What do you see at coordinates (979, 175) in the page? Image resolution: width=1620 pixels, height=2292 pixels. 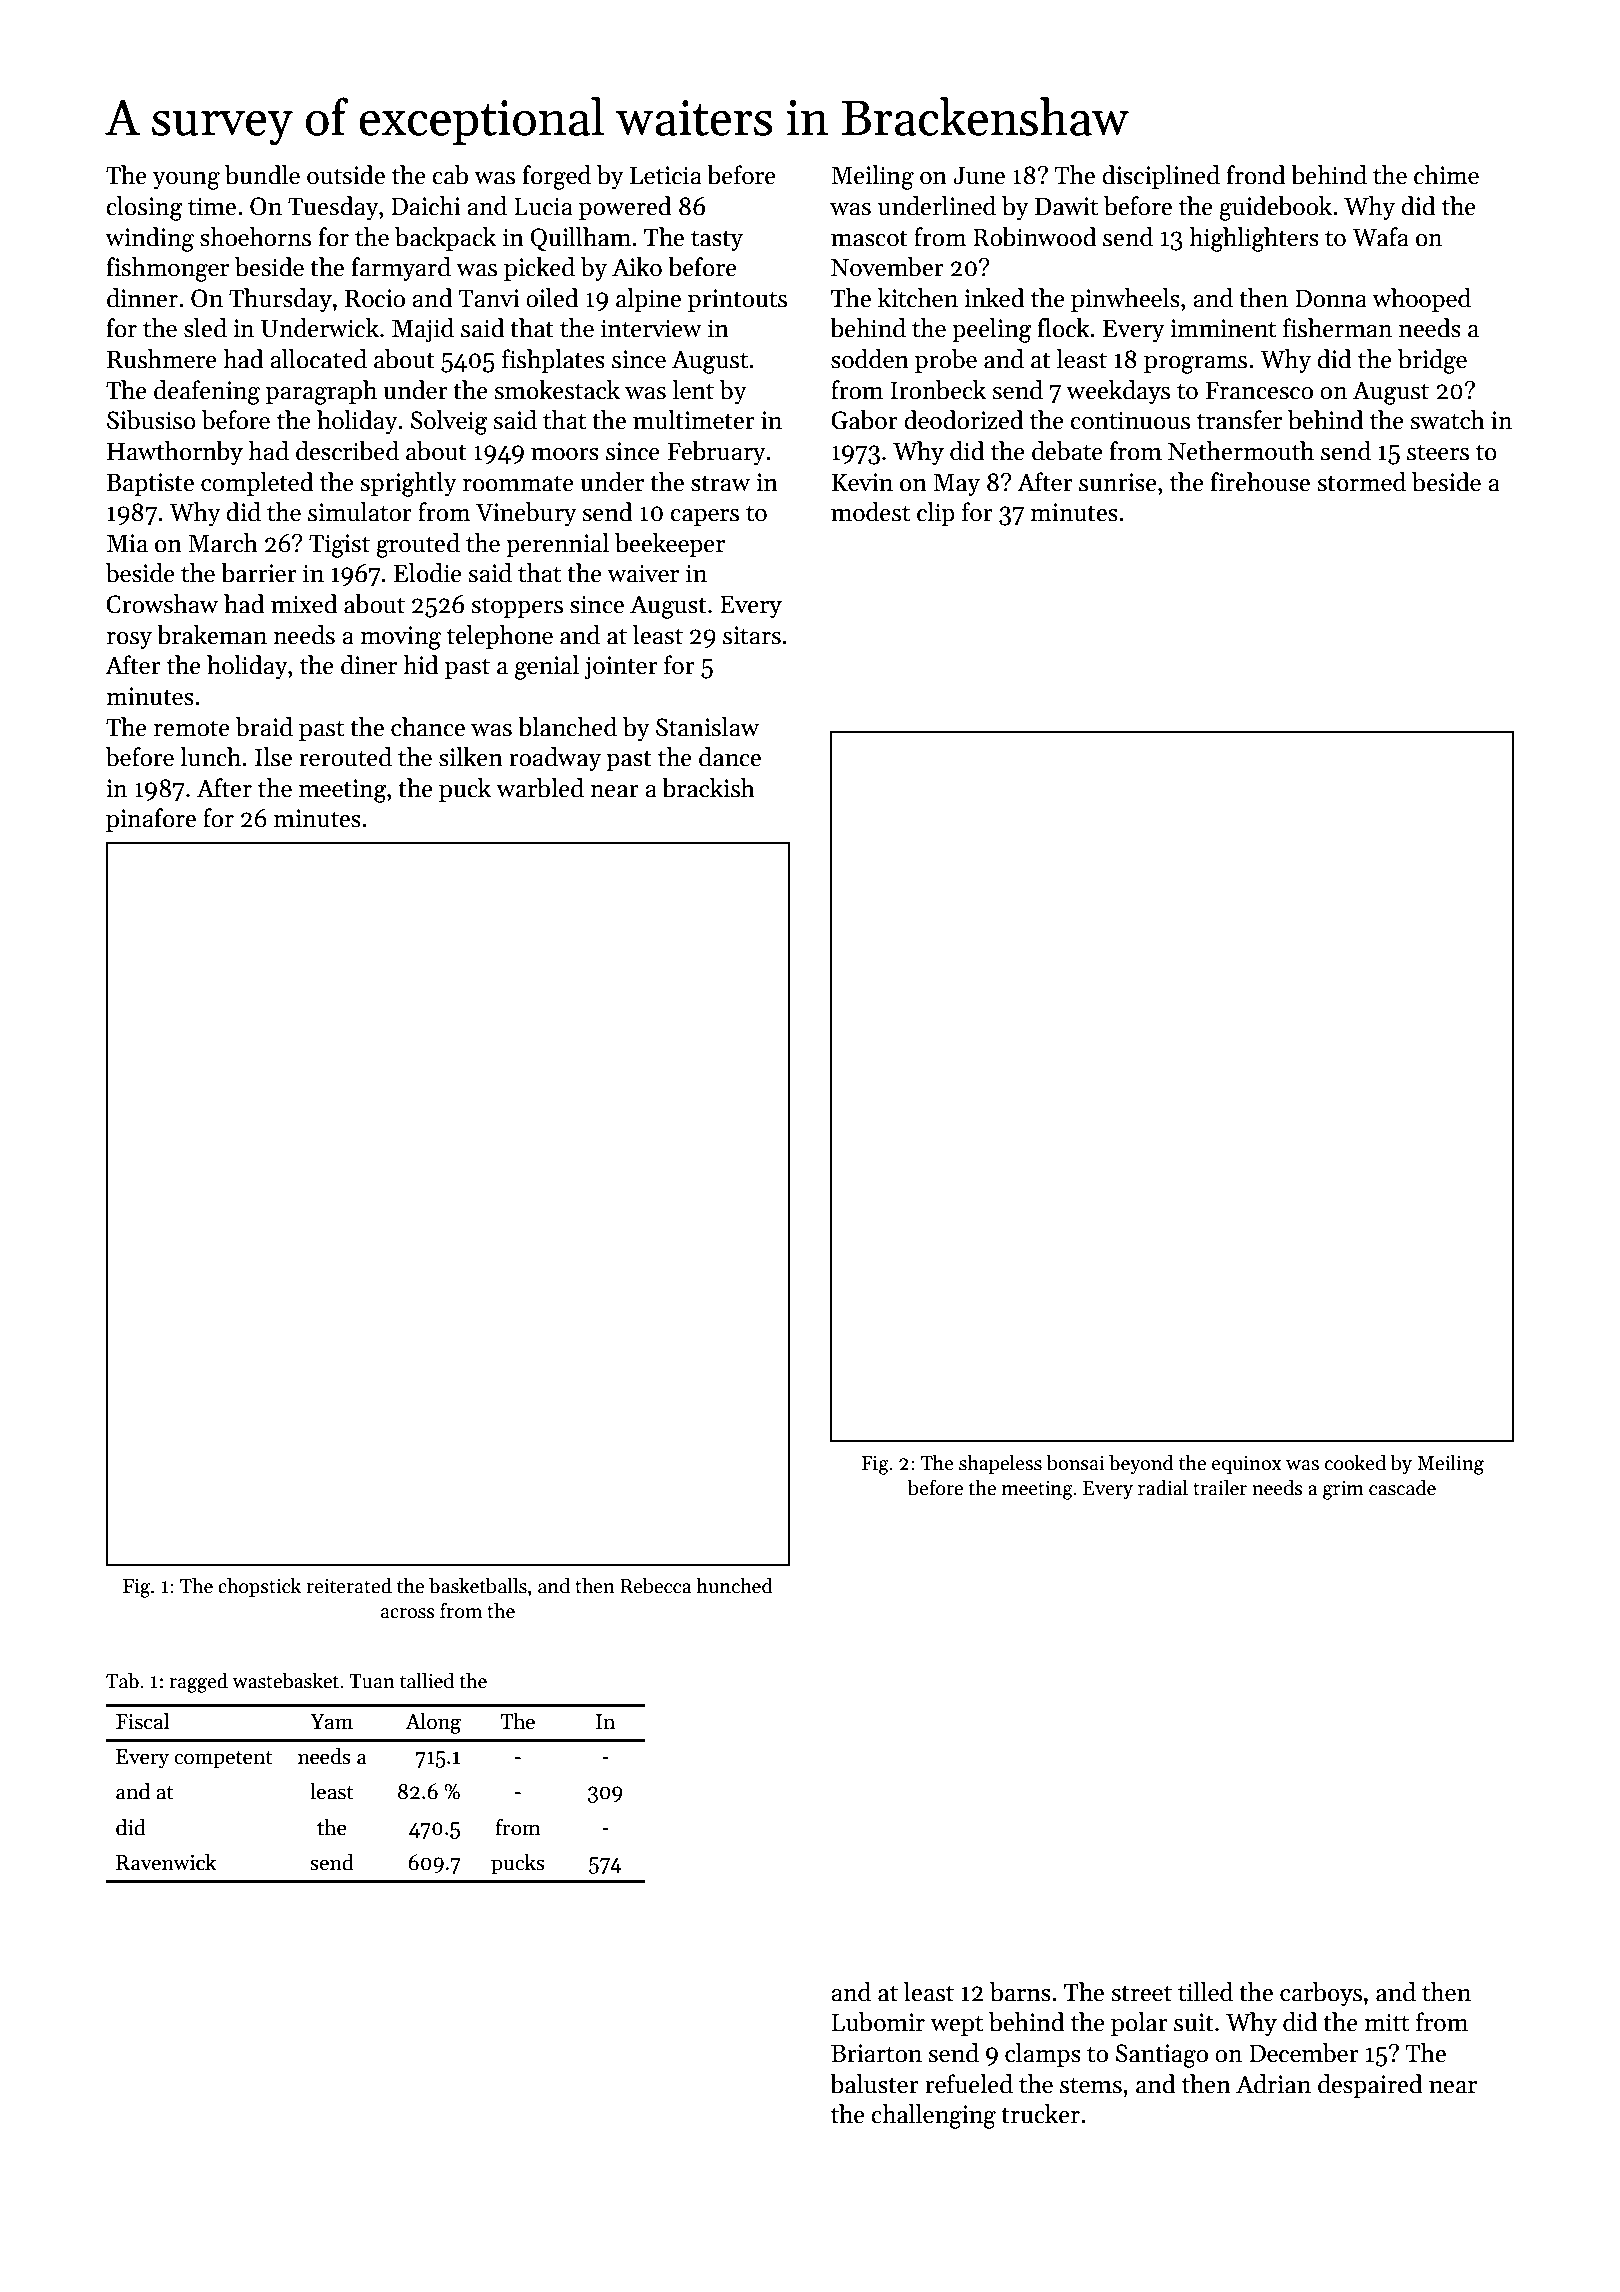 I see `June` at bounding box center [979, 175].
